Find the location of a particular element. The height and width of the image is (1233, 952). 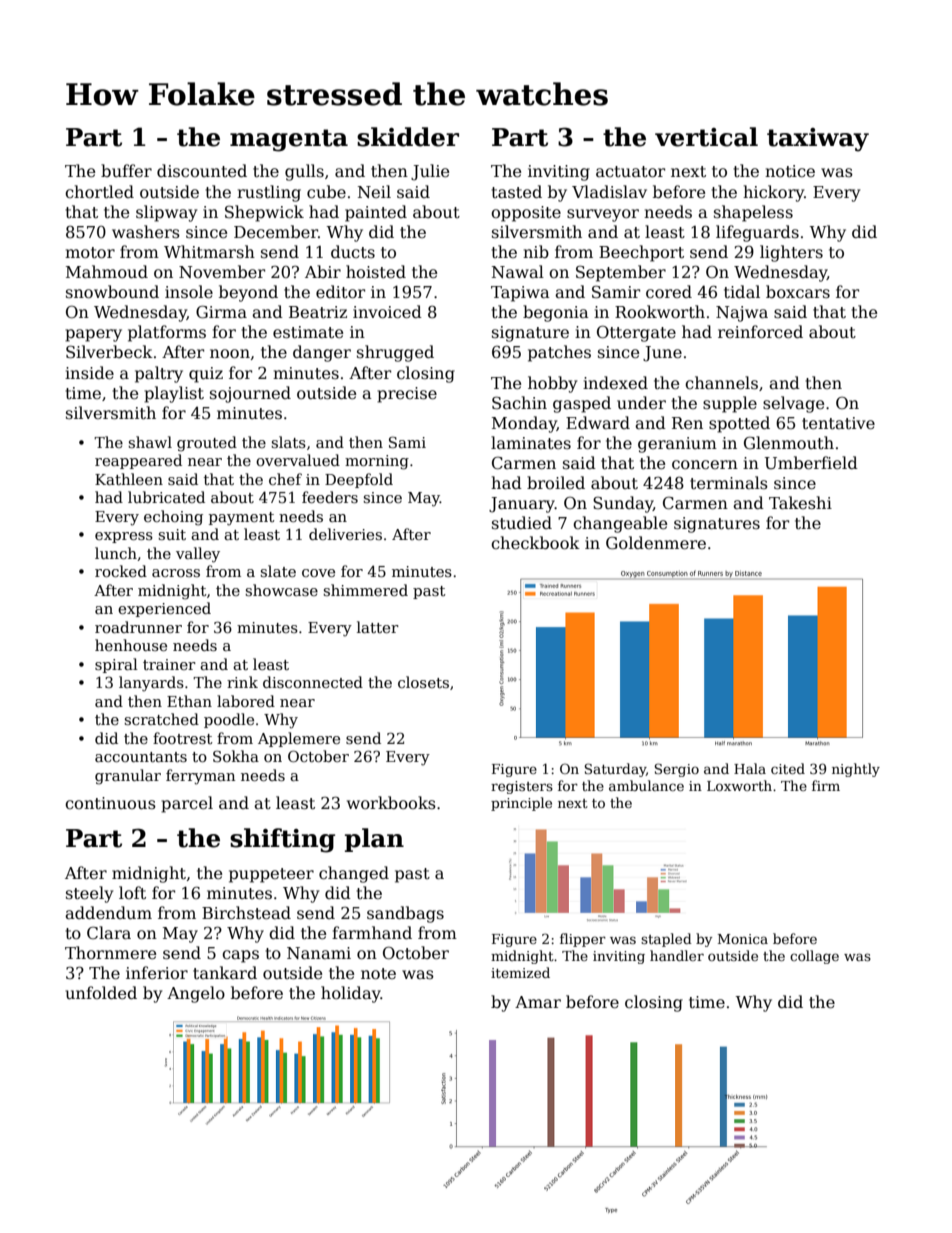

washers is located at coordinates (146, 232).
